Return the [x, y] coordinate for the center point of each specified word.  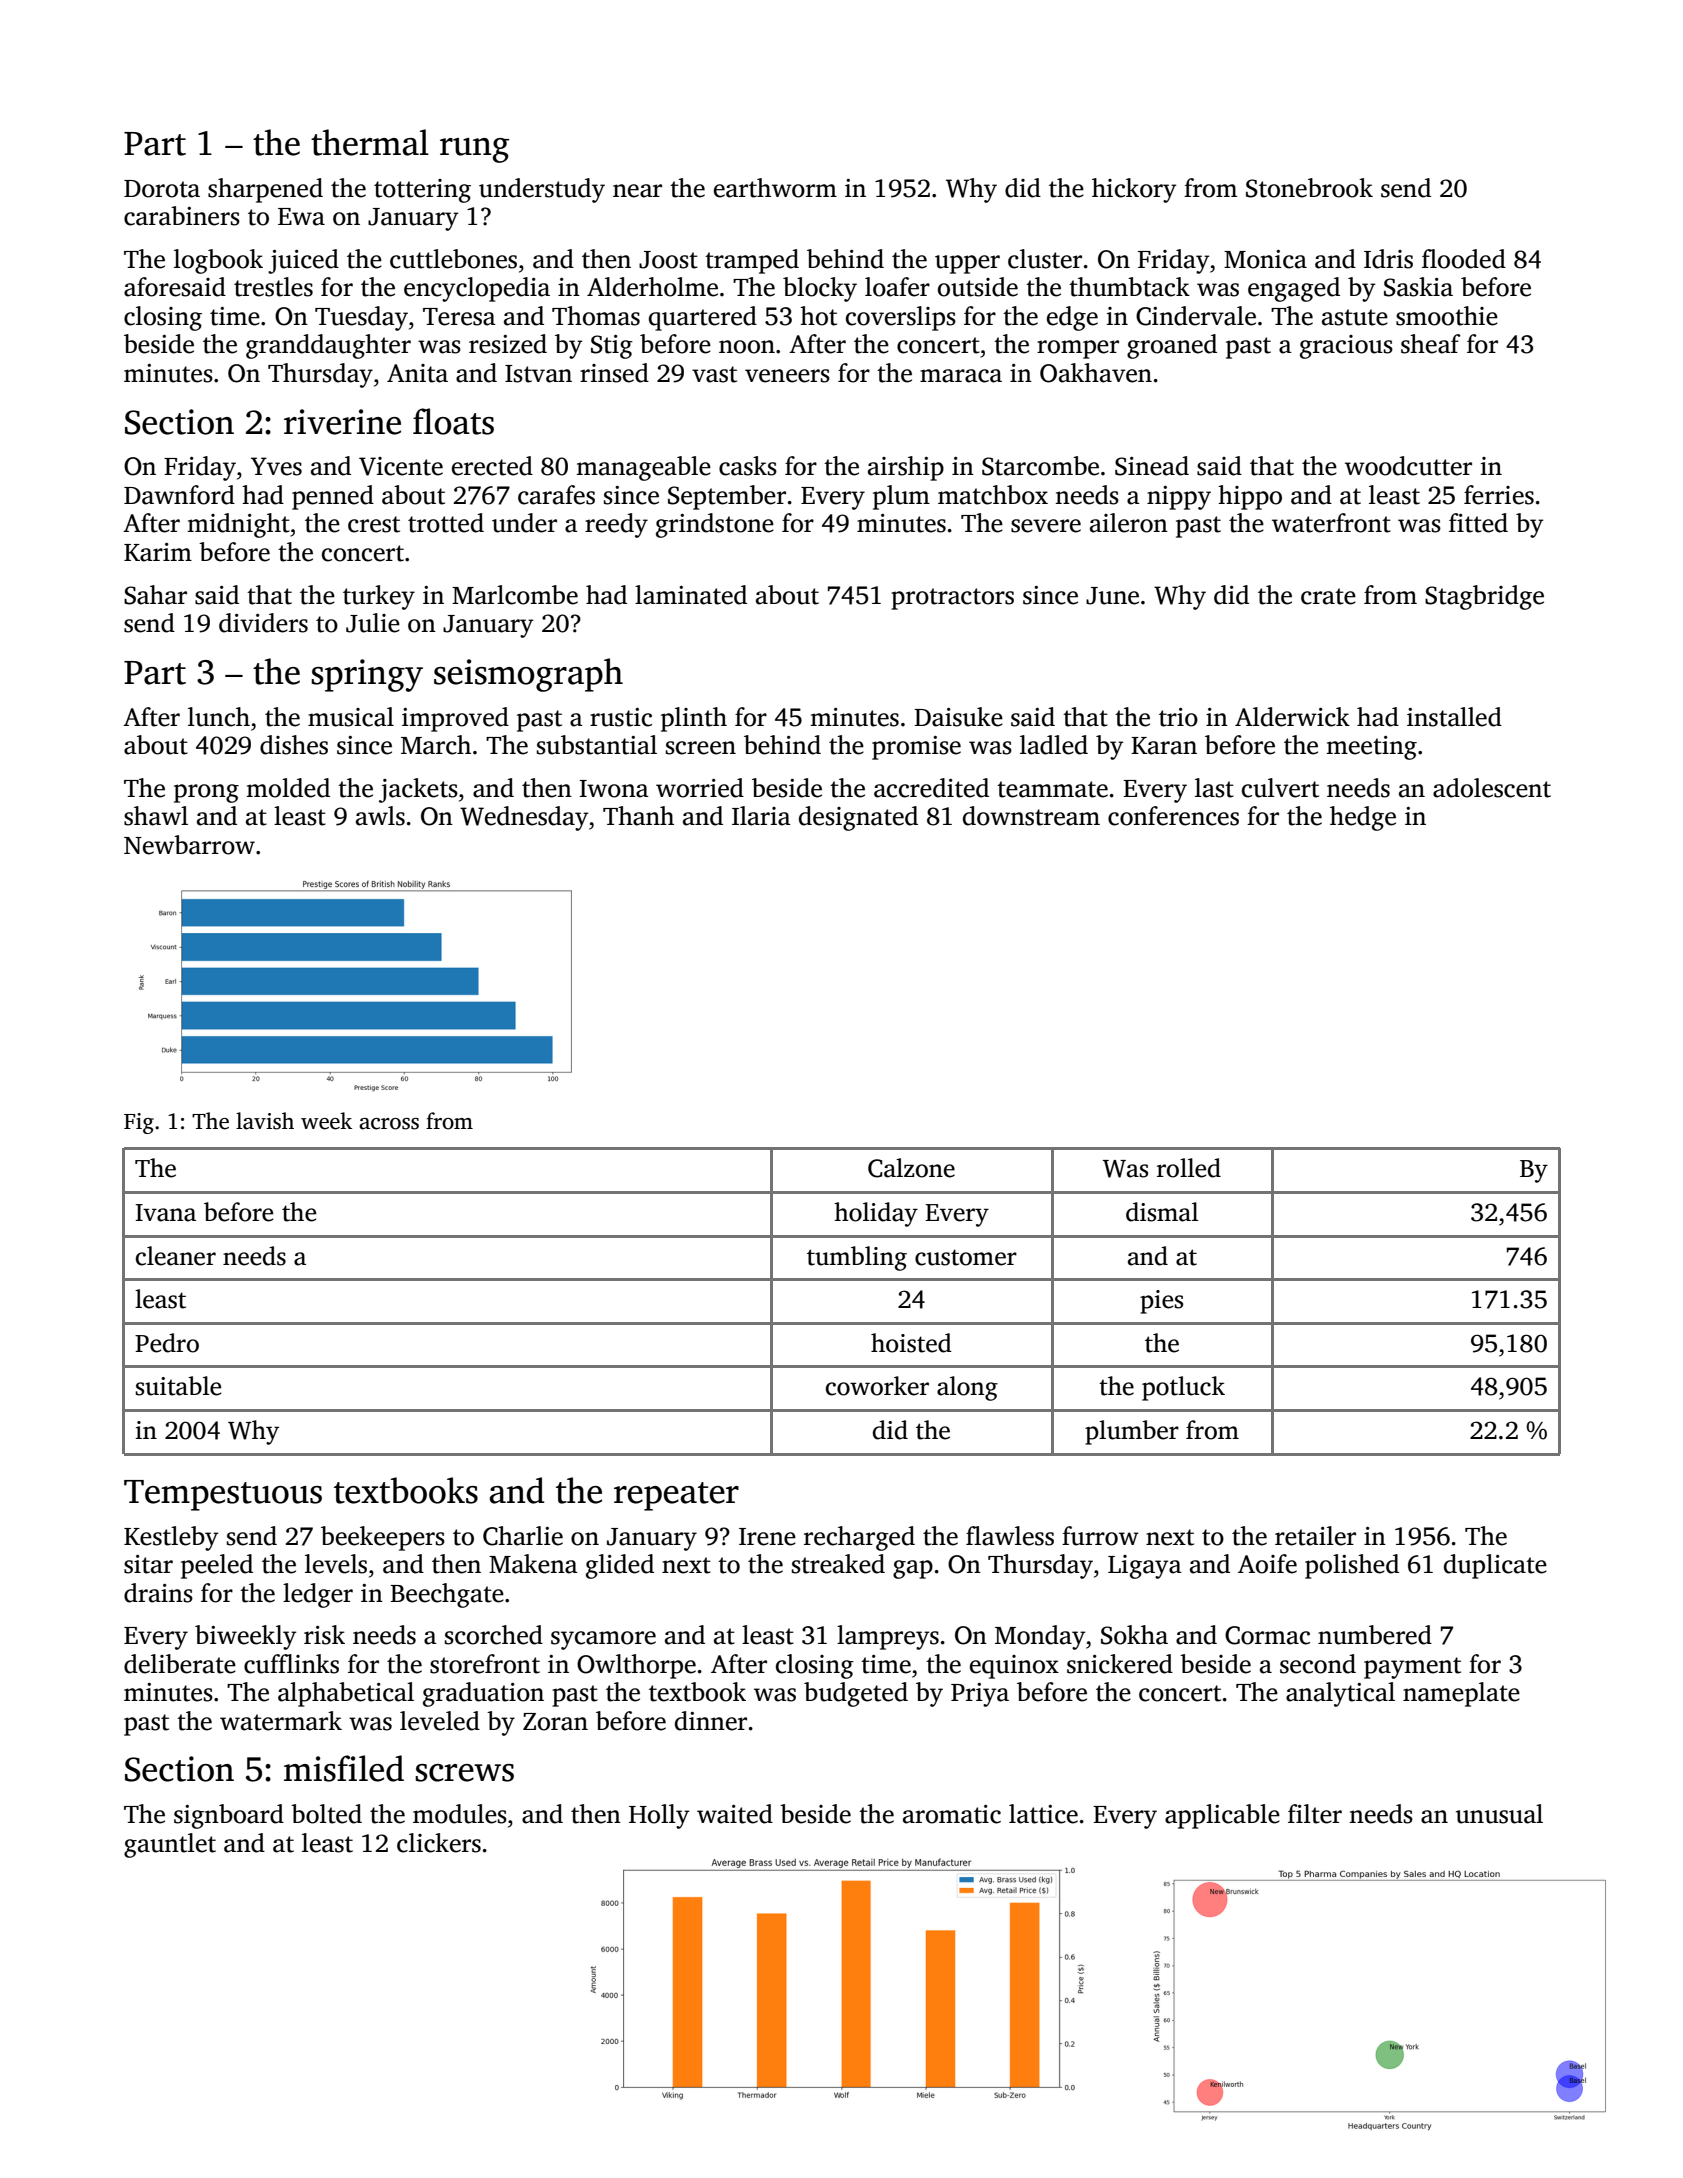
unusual [1499, 1814]
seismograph [528, 675]
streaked [838, 1564]
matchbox [993, 495]
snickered [1120, 1664]
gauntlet [170, 1845]
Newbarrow [189, 845]
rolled [1189, 1168]
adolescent [1492, 788]
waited [735, 1814]
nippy [1179, 498]
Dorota [162, 189]
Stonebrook [1309, 188]
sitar [148, 1564]
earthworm [775, 188]
